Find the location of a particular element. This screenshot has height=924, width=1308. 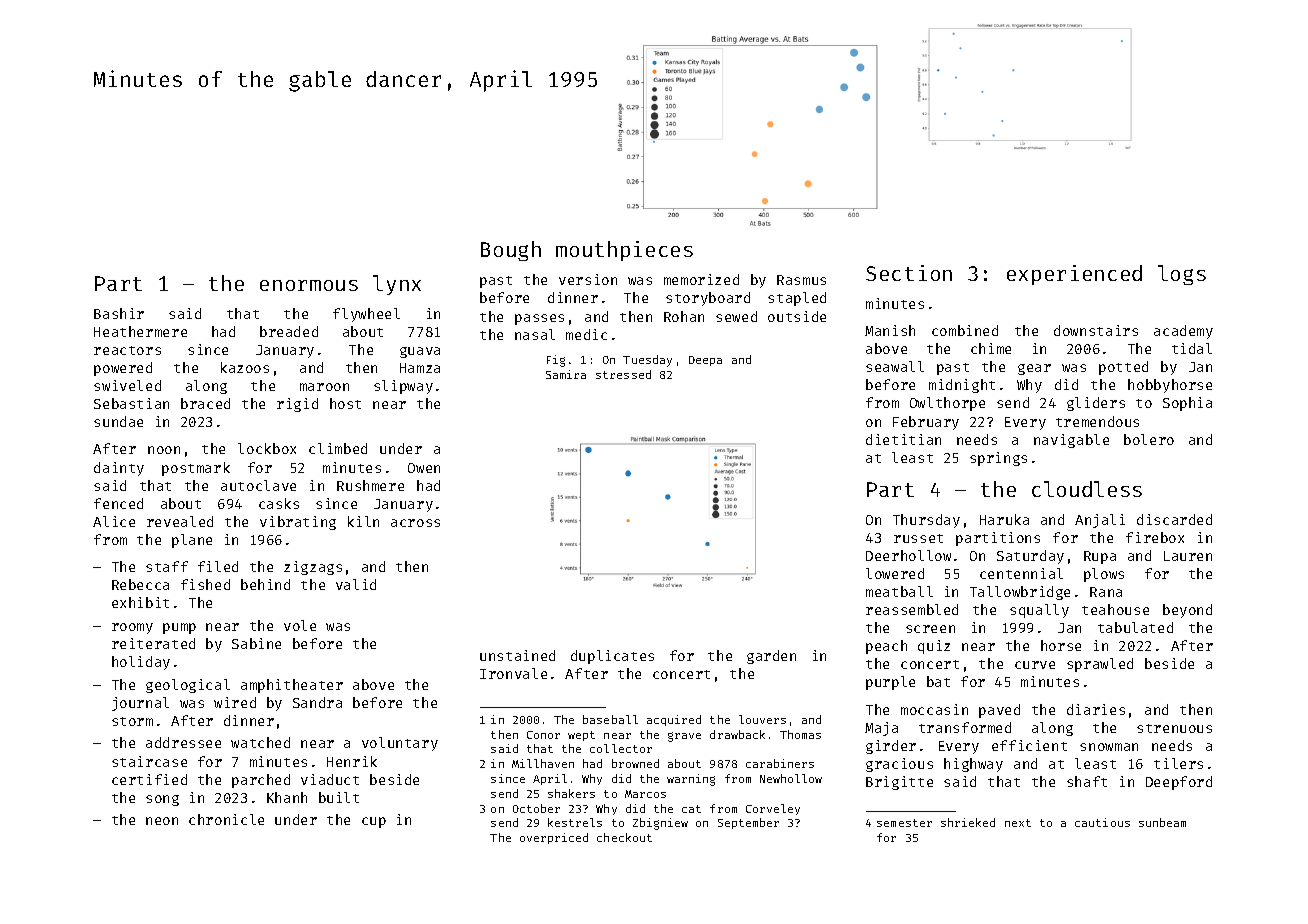

Bough is located at coordinates (511, 251).
